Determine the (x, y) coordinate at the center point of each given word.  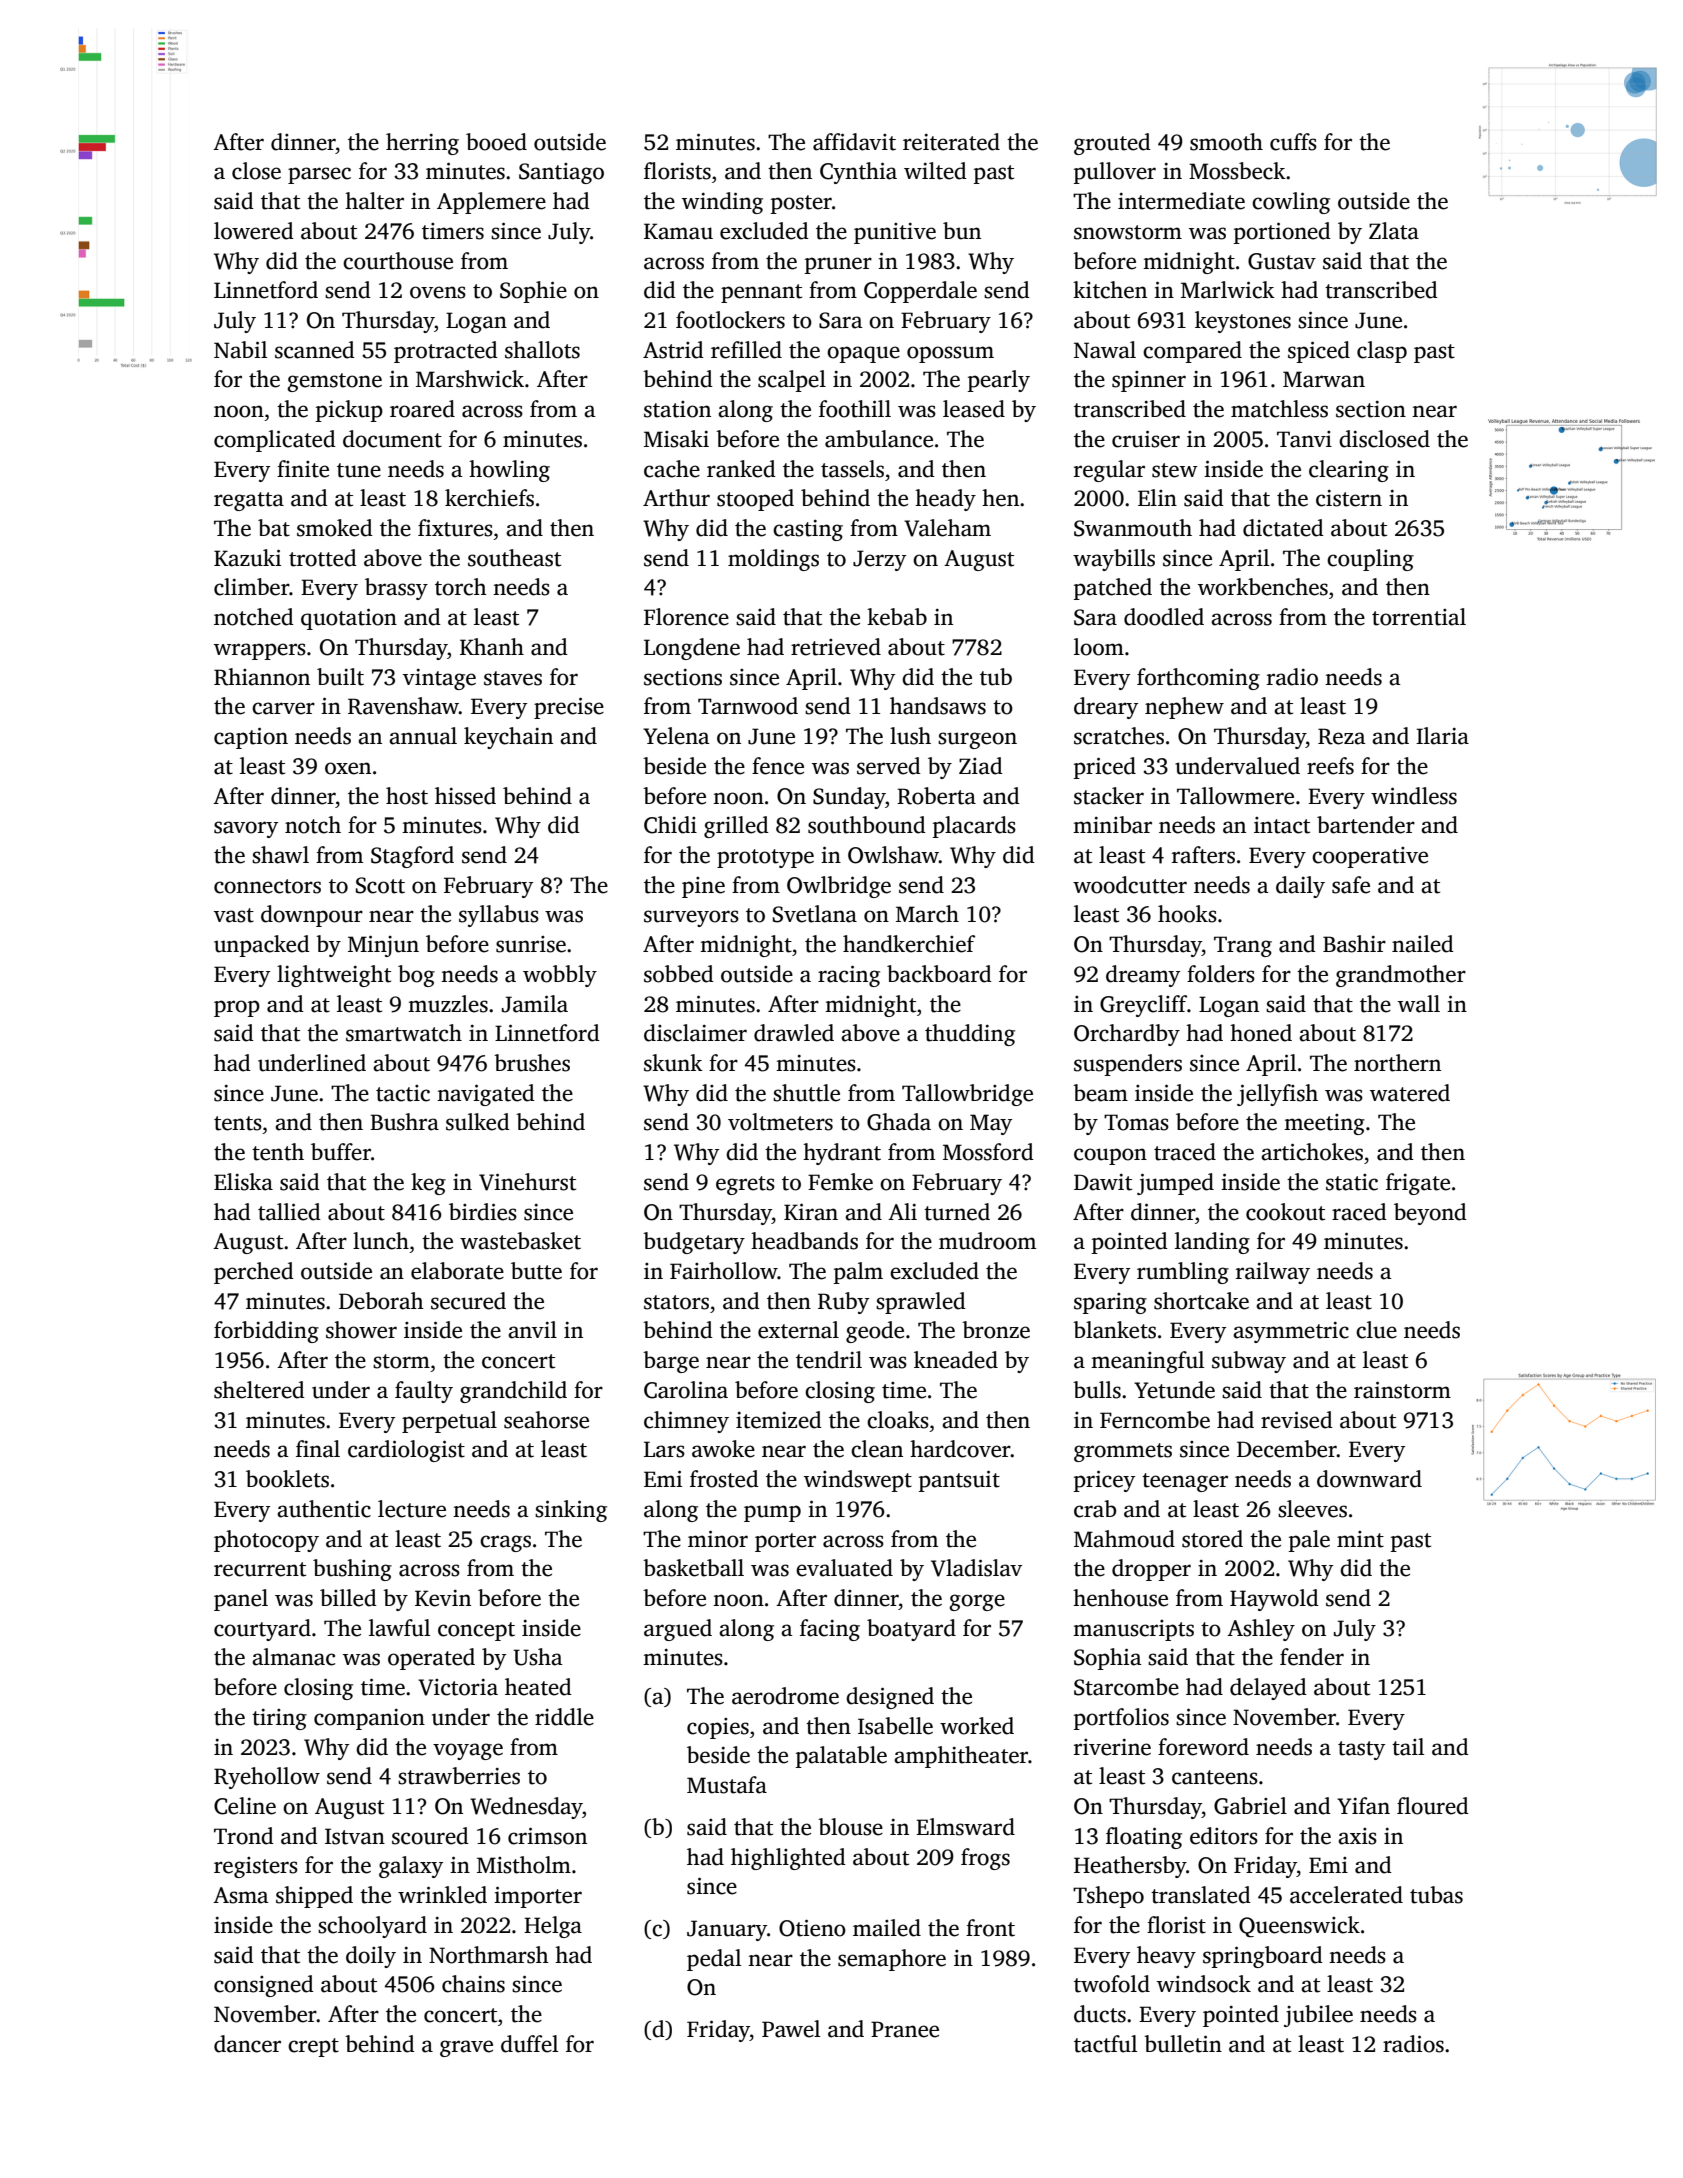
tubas (1436, 1895)
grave (466, 2048)
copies (718, 1728)
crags (505, 1543)
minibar (1112, 825)
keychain (508, 738)
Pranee (905, 2029)
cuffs (1293, 142)
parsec (319, 175)
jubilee (1318, 2016)
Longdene (692, 649)
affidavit (854, 142)
